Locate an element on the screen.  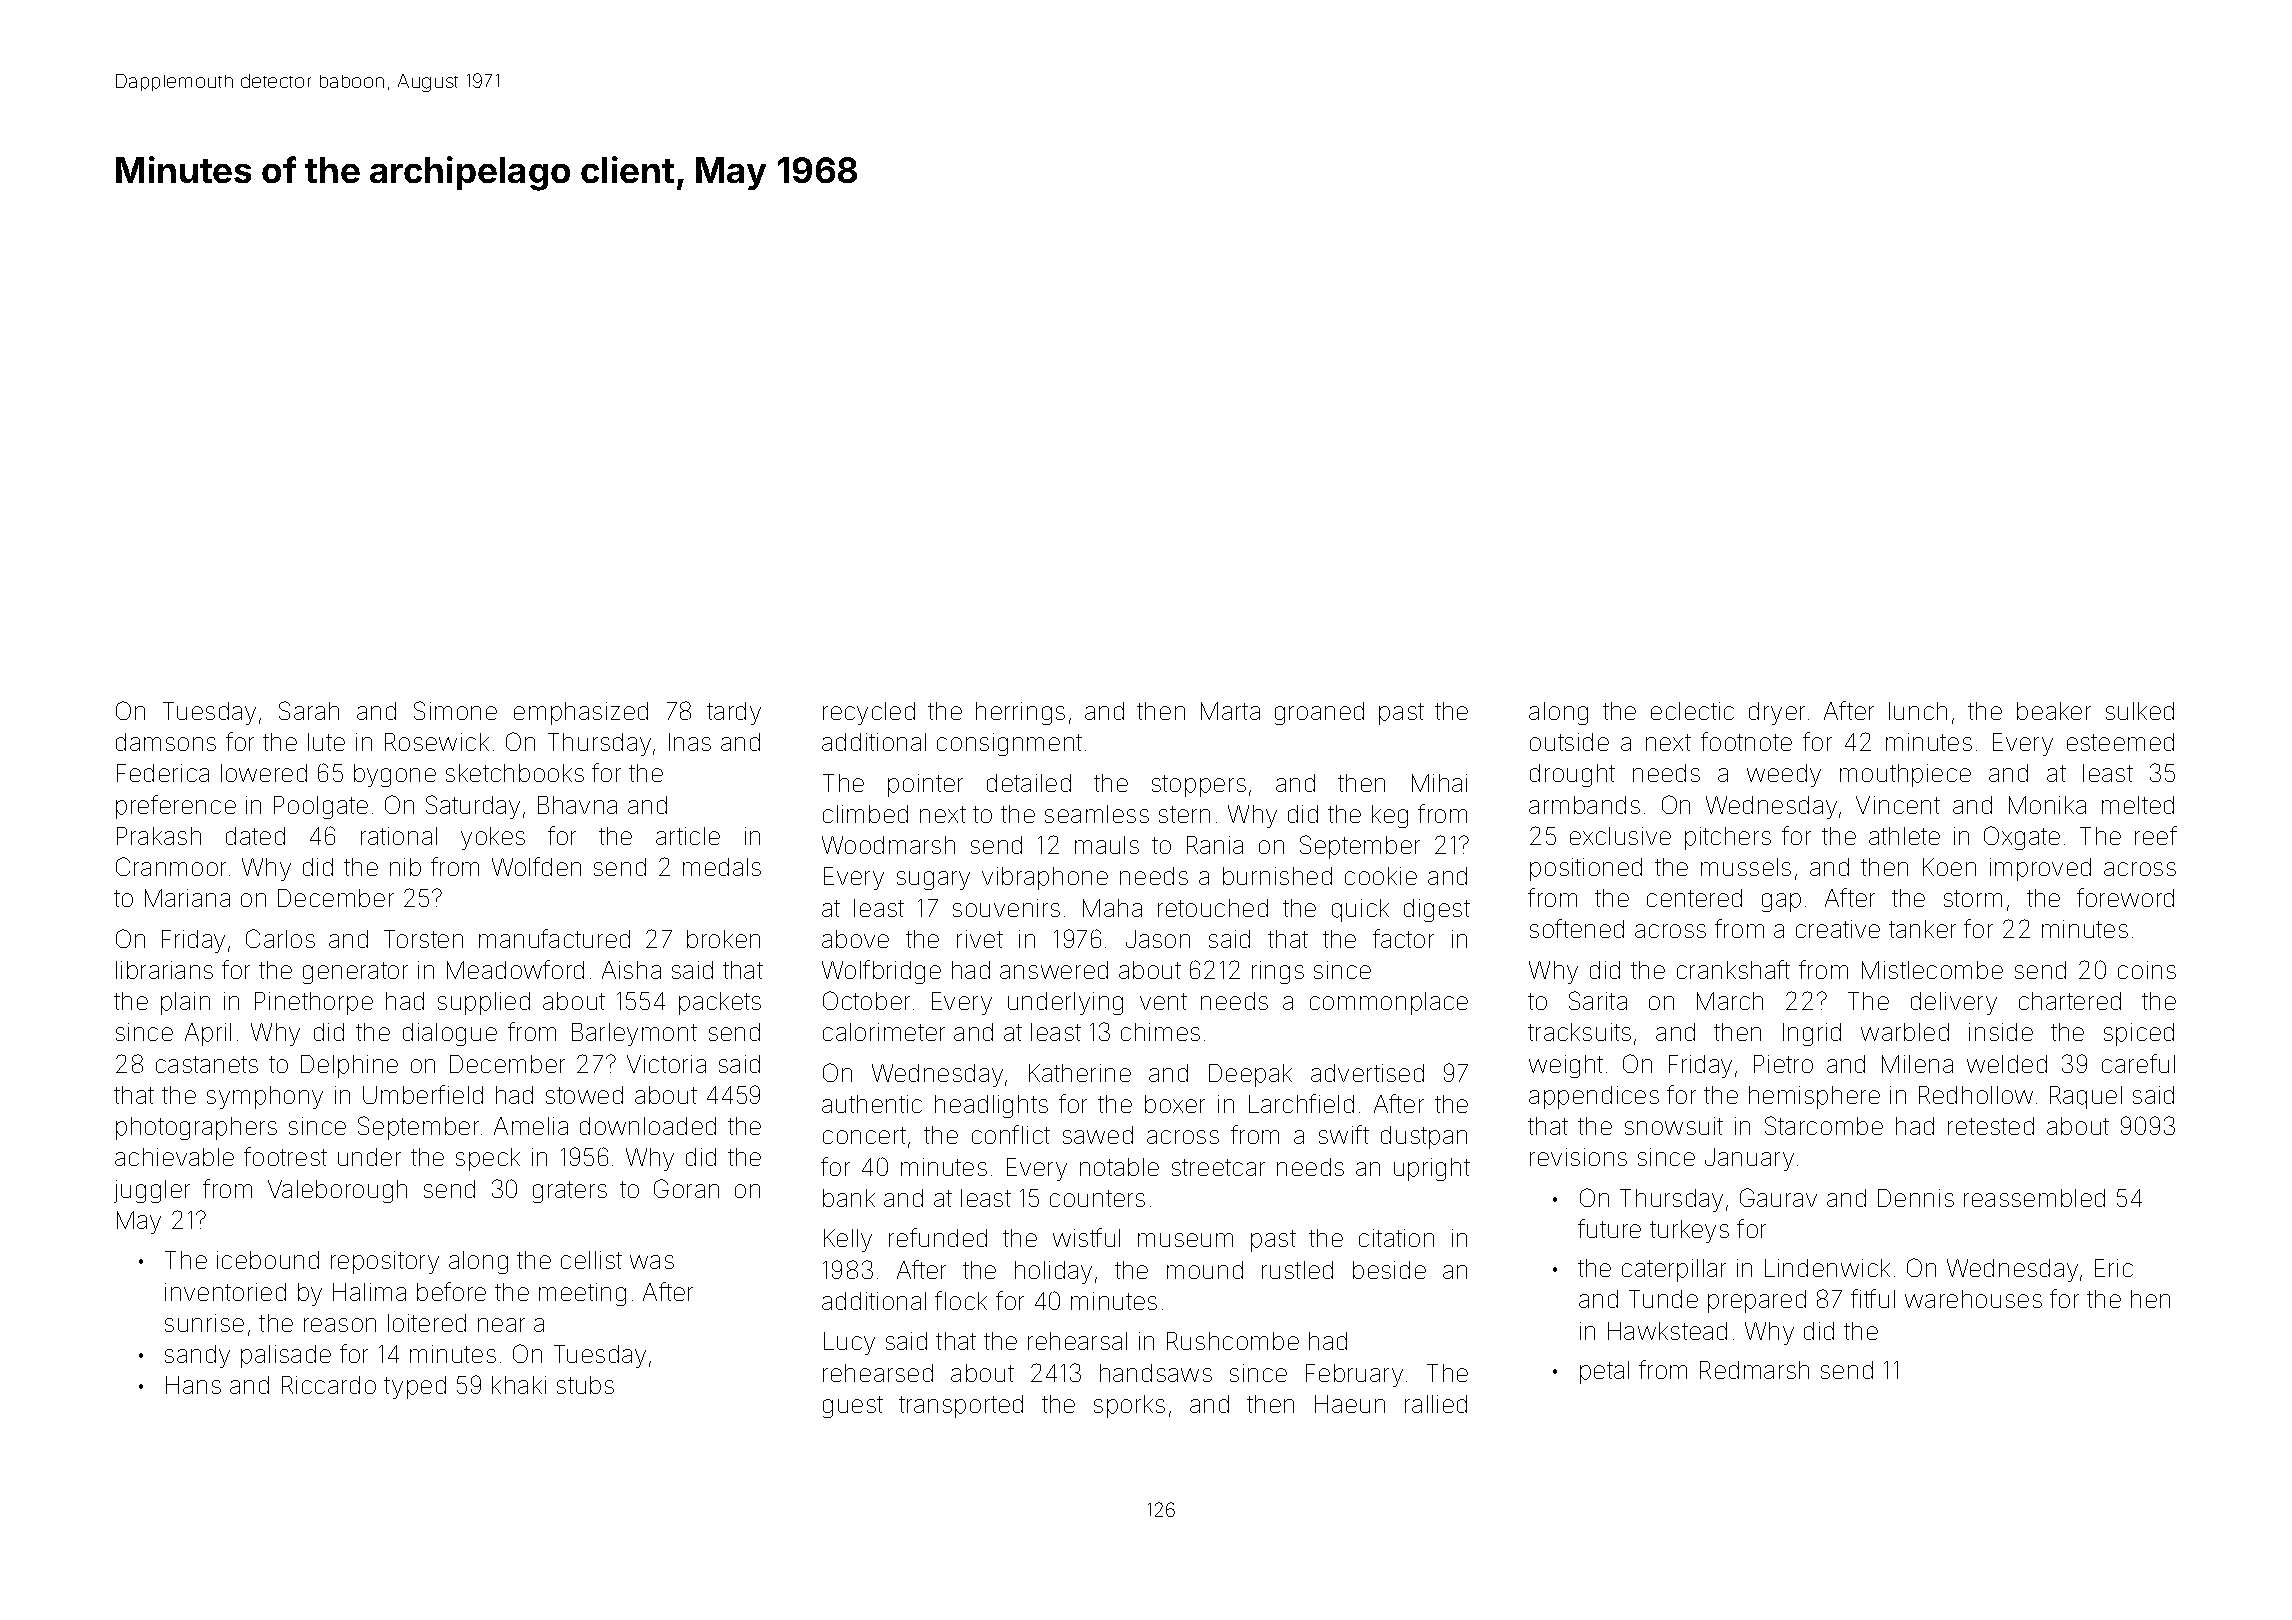
sunrise is located at coordinates (204, 1323).
